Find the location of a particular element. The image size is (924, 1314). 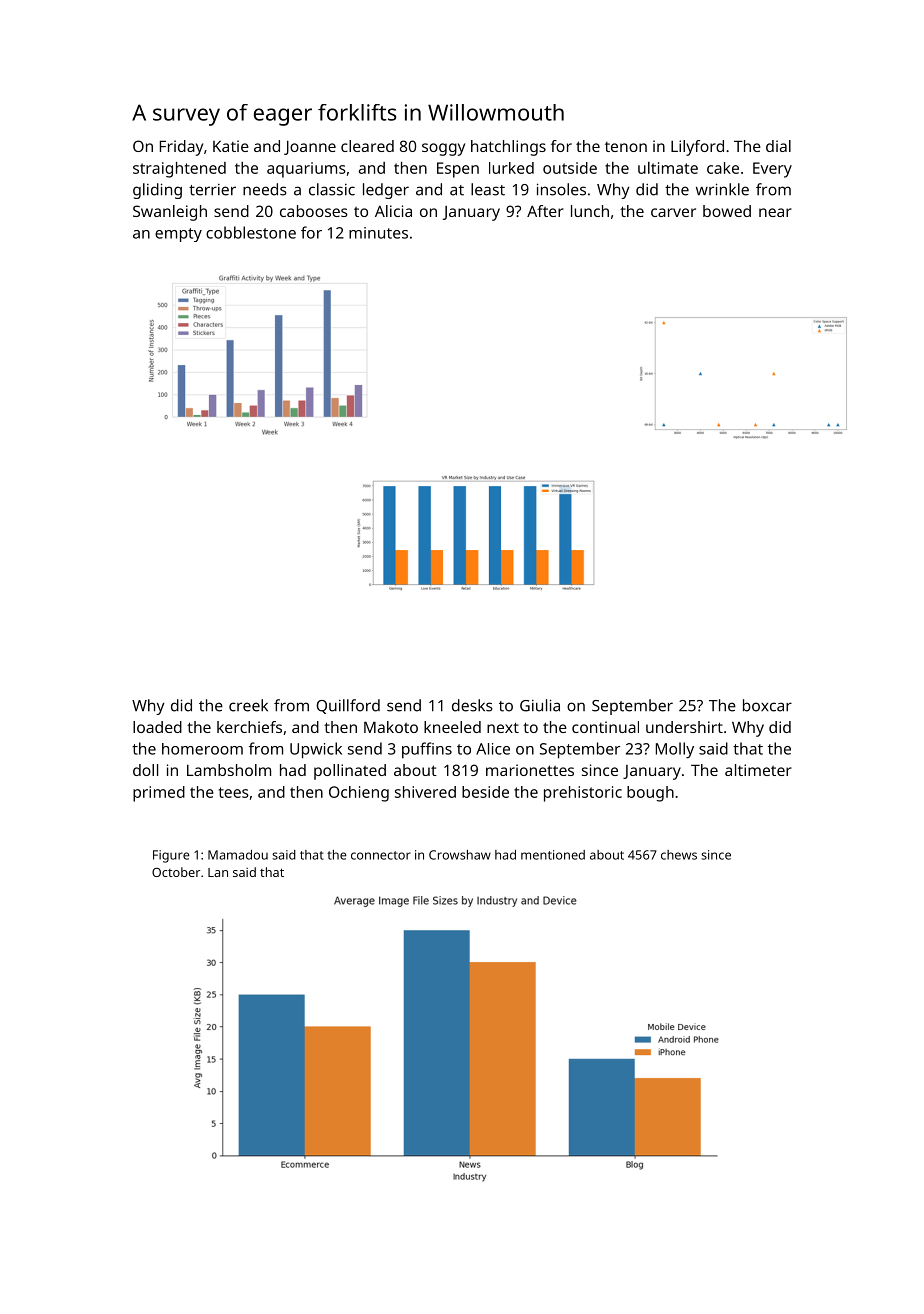

carver is located at coordinates (673, 212).
